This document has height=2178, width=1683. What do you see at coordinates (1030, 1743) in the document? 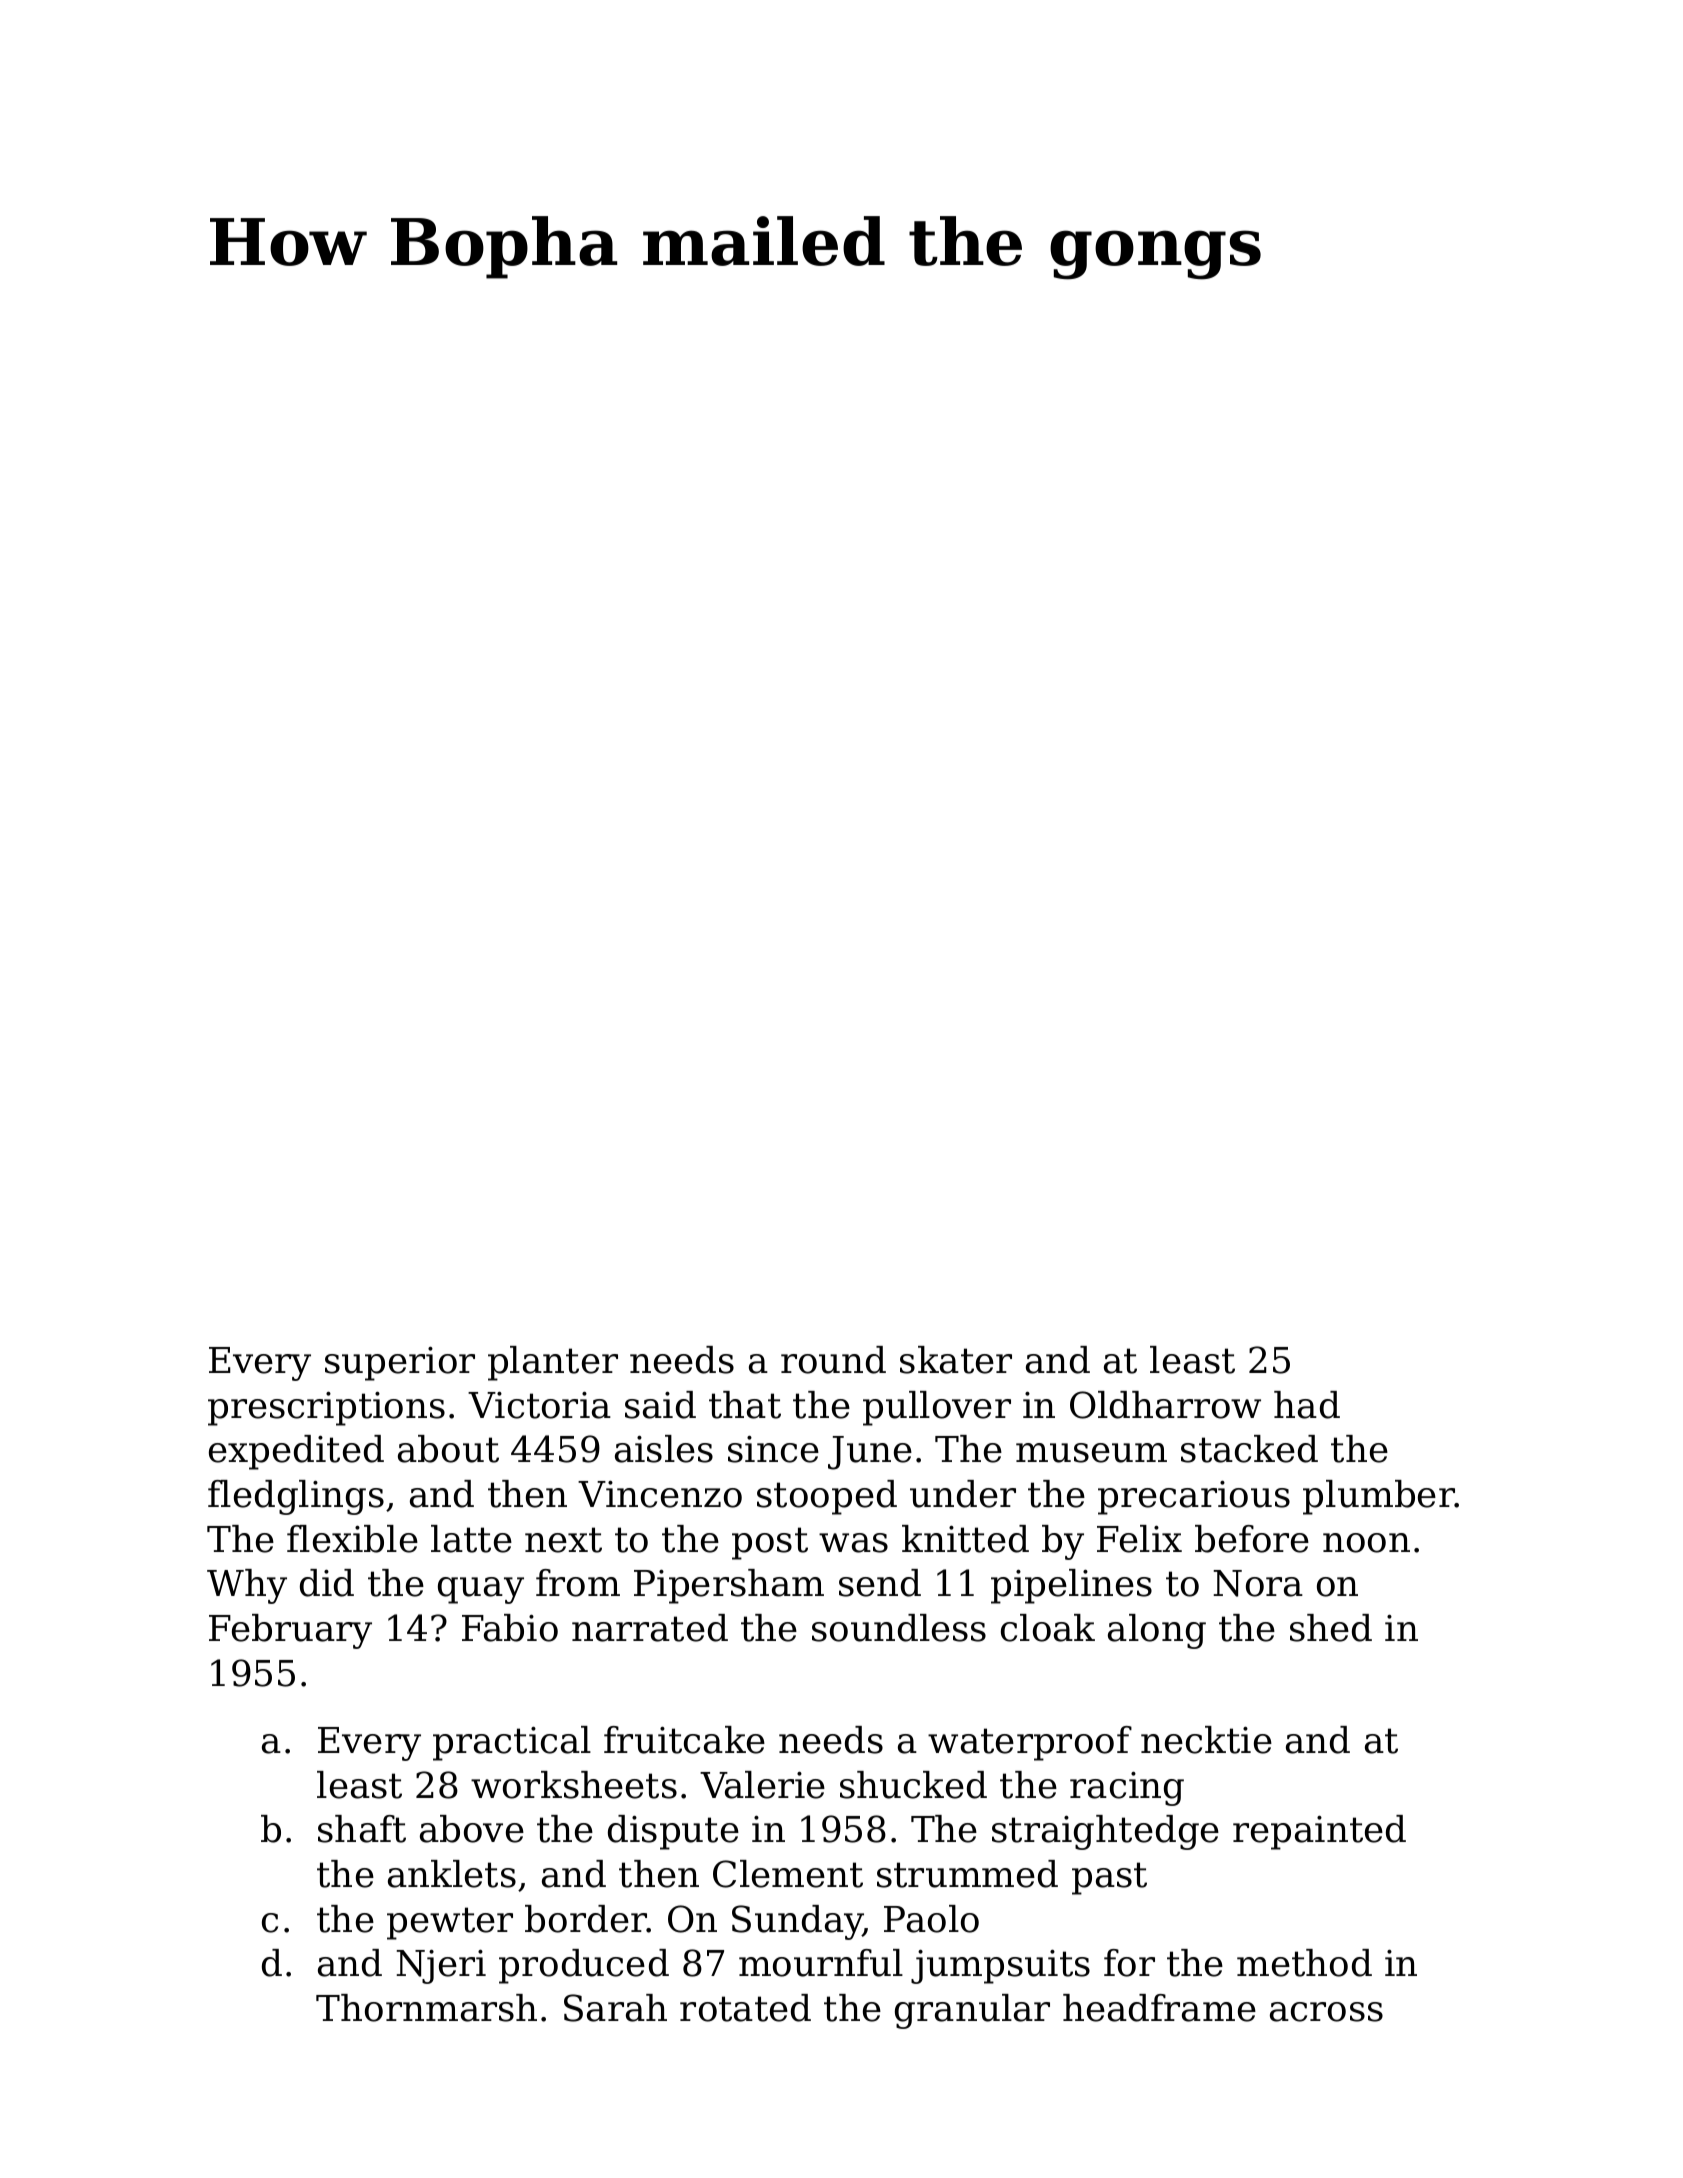
I see `waterproof` at bounding box center [1030, 1743].
